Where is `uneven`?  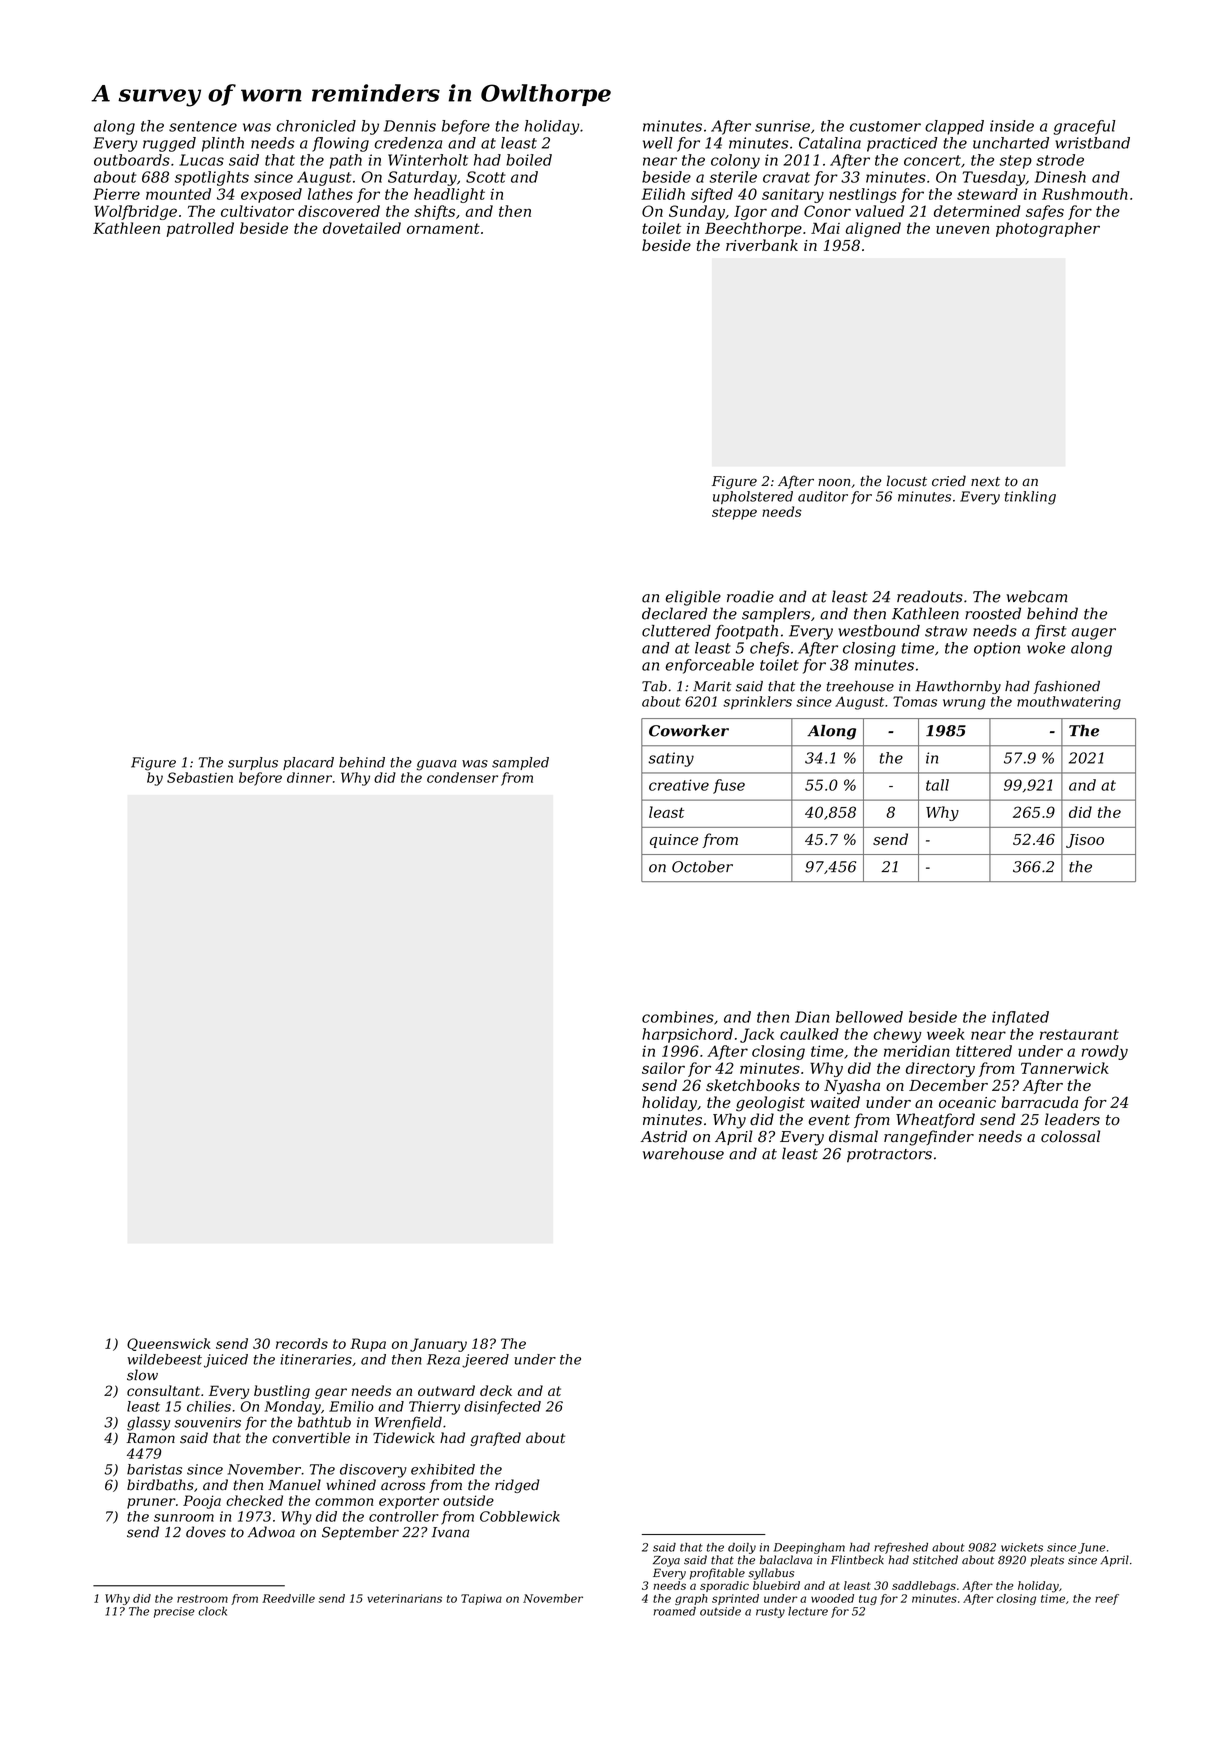
uneven is located at coordinates (962, 229).
